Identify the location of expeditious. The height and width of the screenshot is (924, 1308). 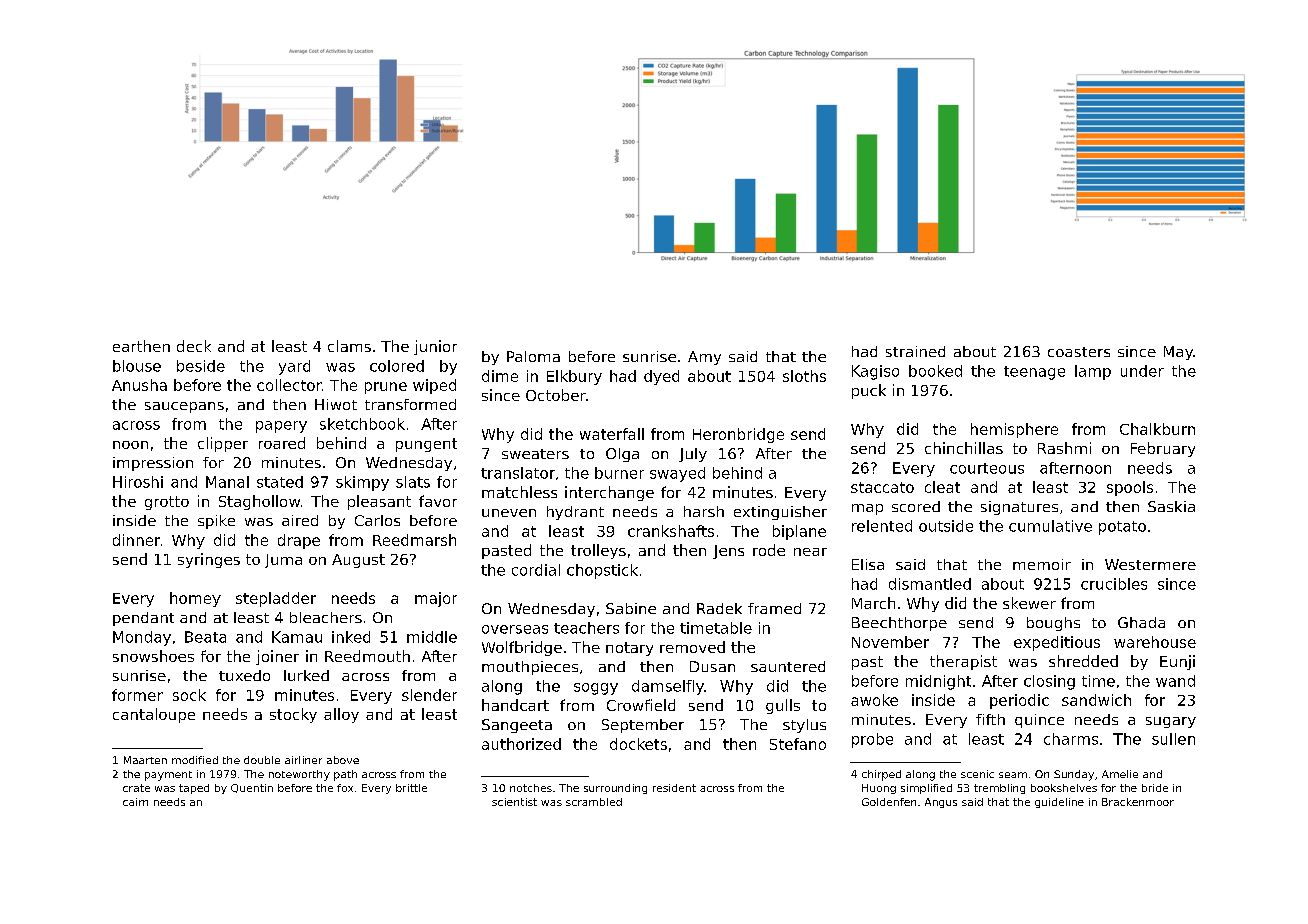
(1057, 643).
